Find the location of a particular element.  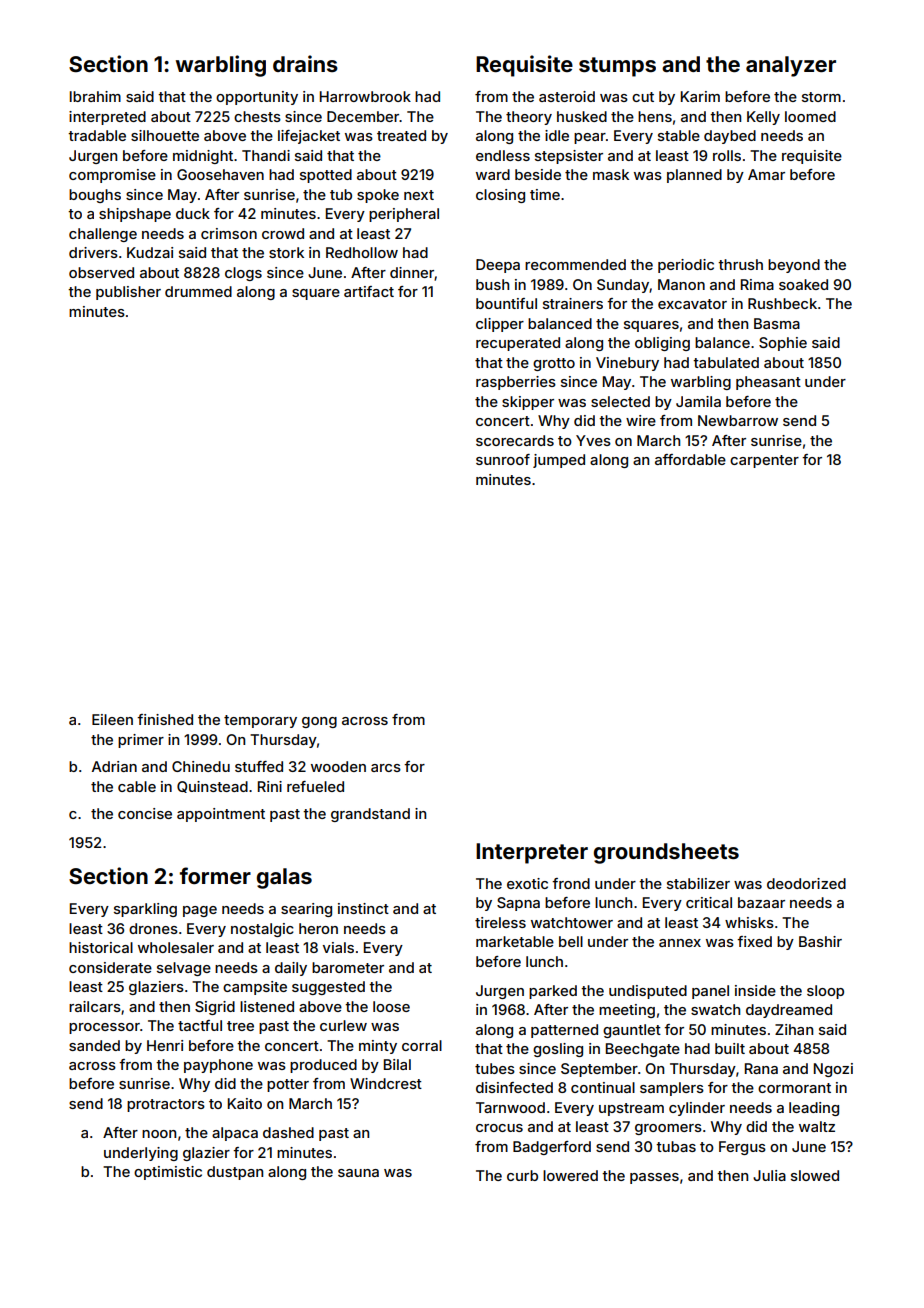

temporary is located at coordinates (260, 721).
